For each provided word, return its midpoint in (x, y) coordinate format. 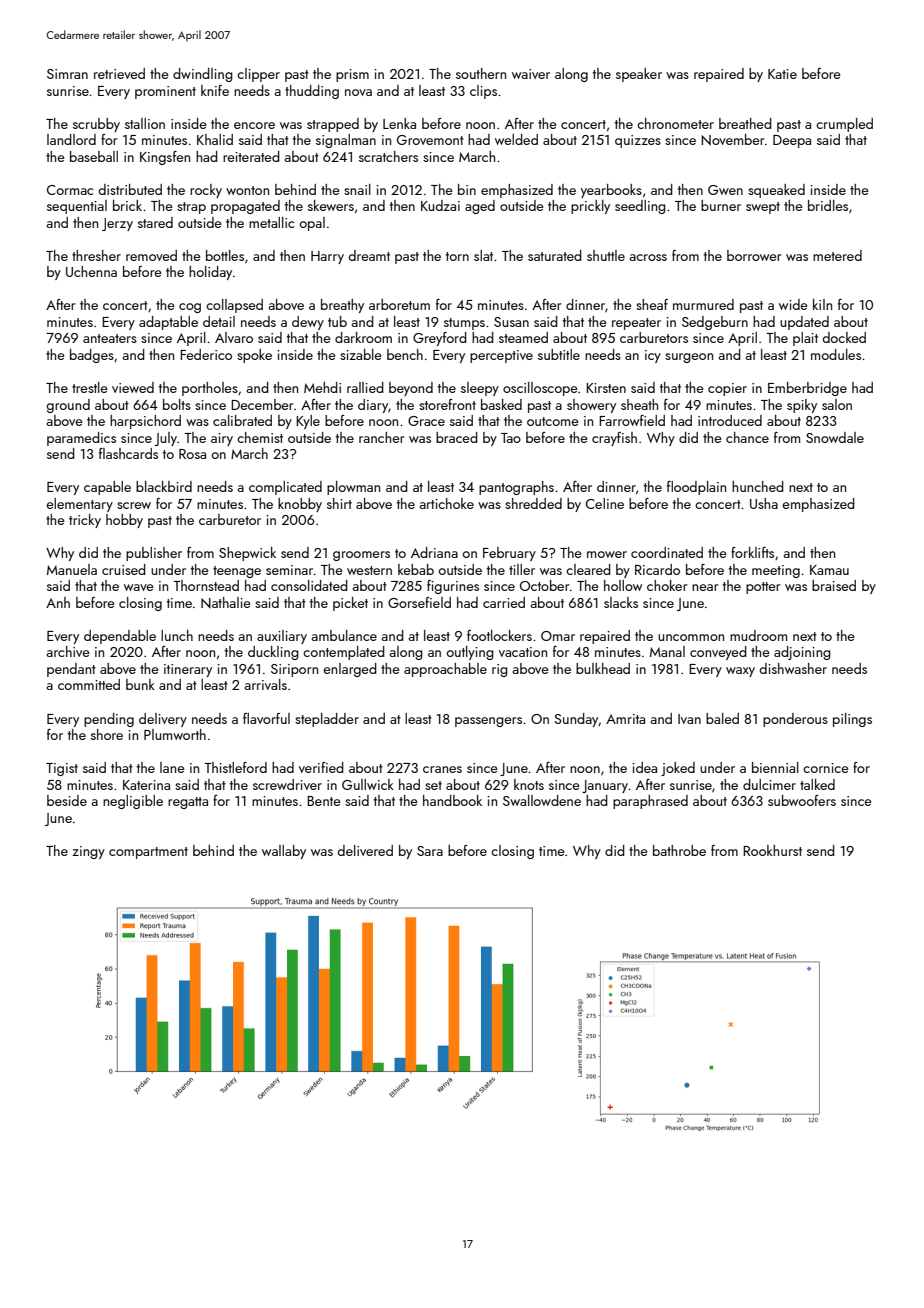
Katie (782, 74)
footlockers (499, 635)
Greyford (440, 339)
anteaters (110, 338)
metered (837, 255)
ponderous (795, 720)
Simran (67, 74)
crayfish (614, 439)
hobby (124, 521)
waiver (531, 74)
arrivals (266, 684)
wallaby (284, 852)
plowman (353, 488)
